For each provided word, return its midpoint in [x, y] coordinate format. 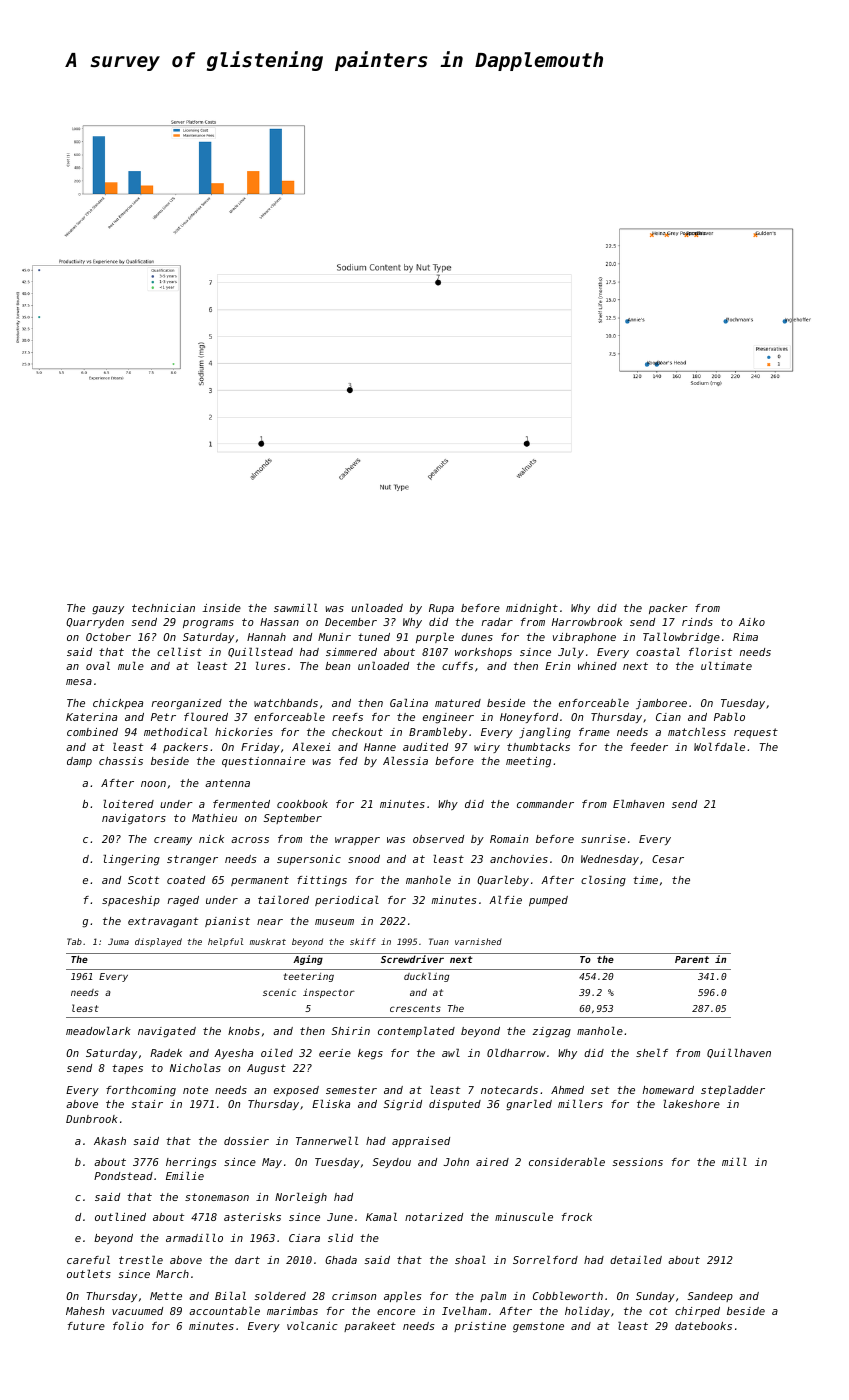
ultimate [726, 666]
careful [88, 1260]
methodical [175, 732]
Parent [692, 959]
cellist [179, 652]
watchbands [286, 703]
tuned [374, 637]
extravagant [163, 922]
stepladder [733, 1091]
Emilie [185, 1176]
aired [492, 1162]
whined [597, 666]
